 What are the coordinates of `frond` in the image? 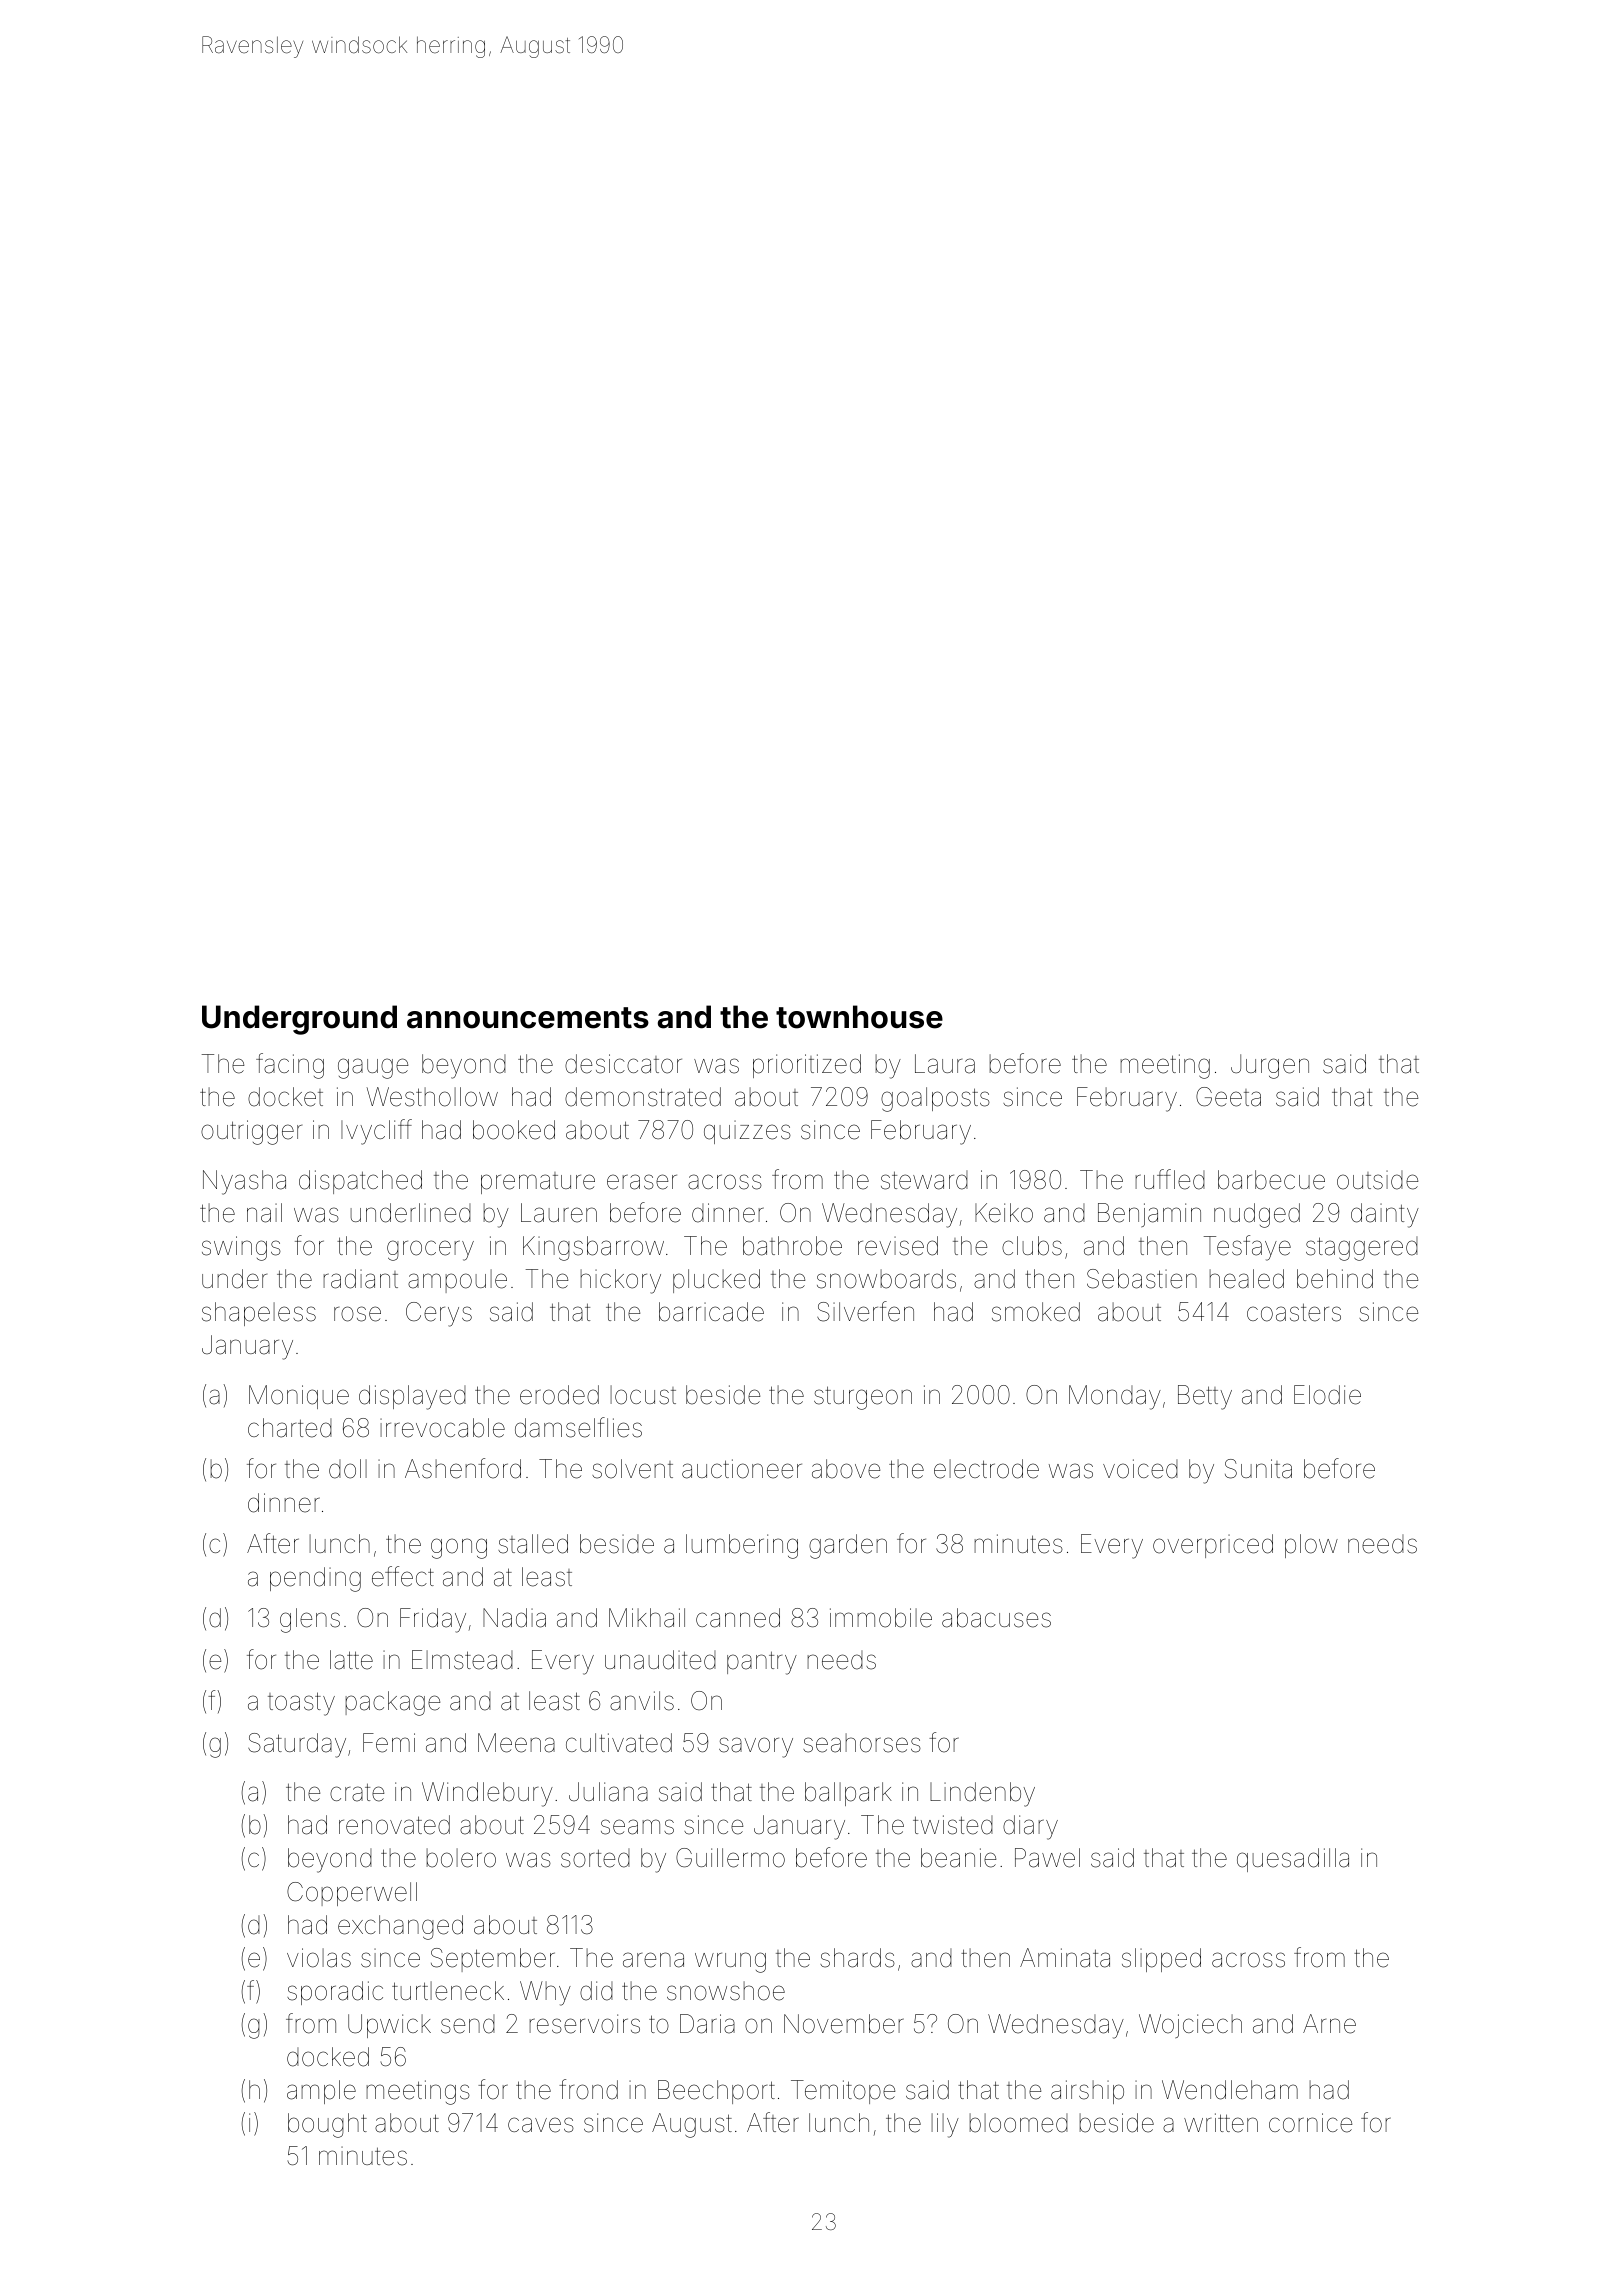 It's located at (588, 2089).
